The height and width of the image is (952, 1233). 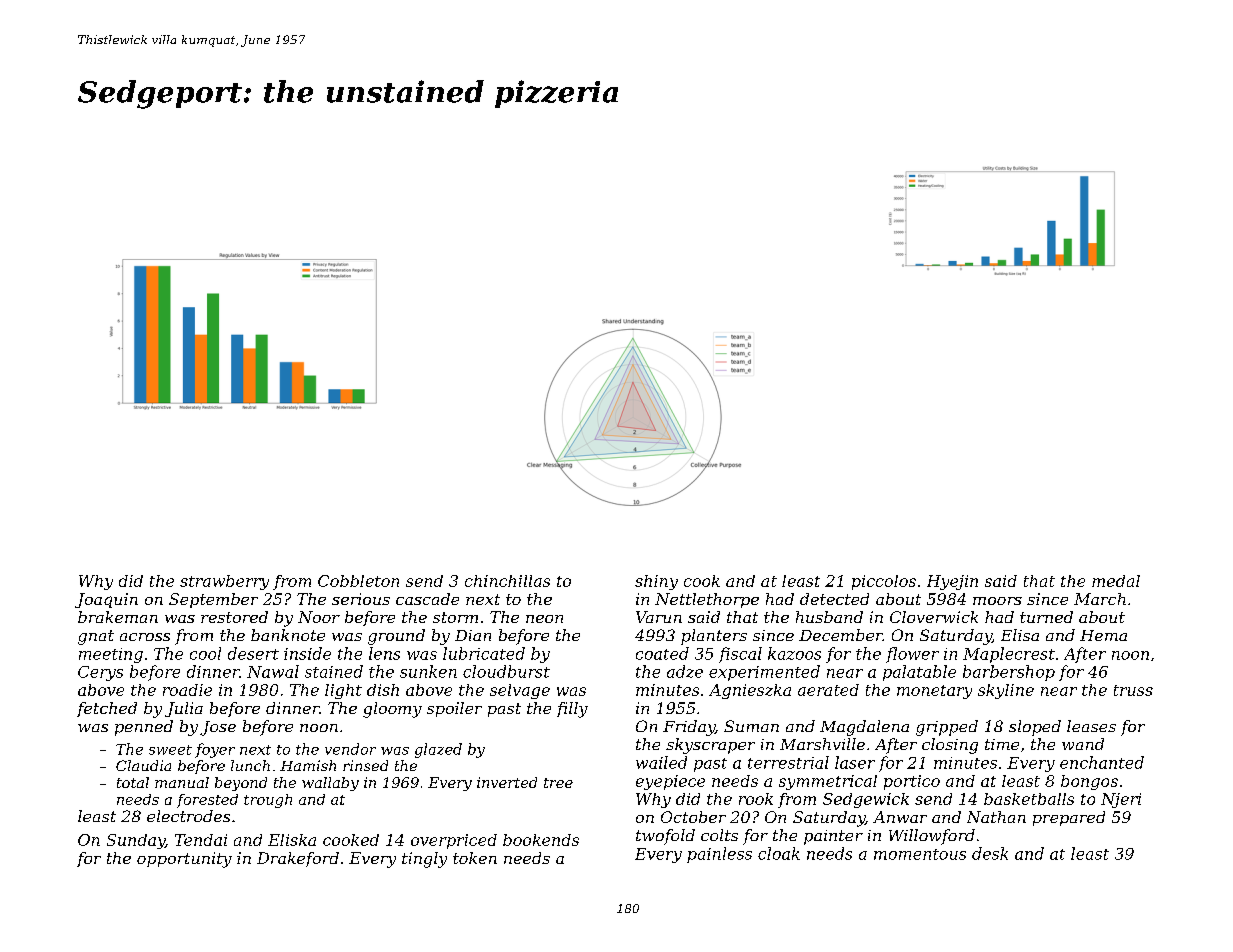 What do you see at coordinates (383, 690) in the image?
I see `dish` at bounding box center [383, 690].
